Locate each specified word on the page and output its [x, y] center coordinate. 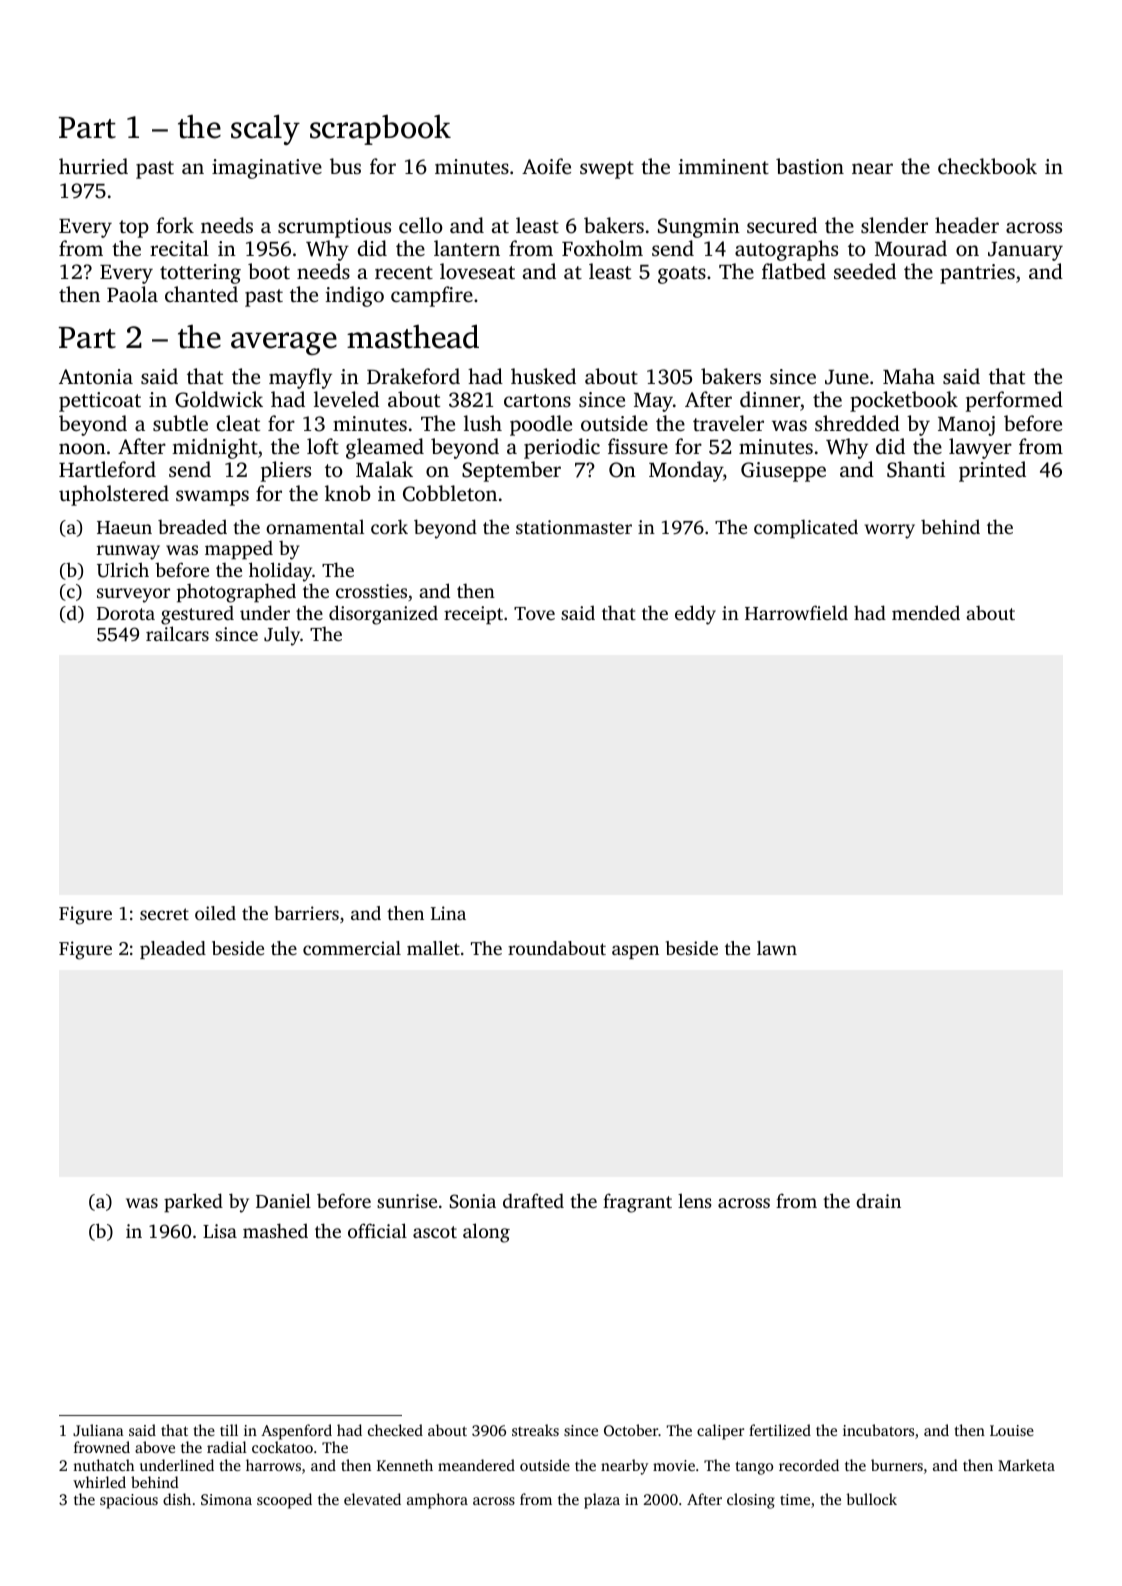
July [282, 636]
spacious [129, 1501]
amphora [437, 1501]
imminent [724, 166]
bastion [810, 166]
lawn [777, 948]
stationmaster [574, 527]
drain [878, 1200]
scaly [265, 129]
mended [926, 612]
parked [193, 1203]
